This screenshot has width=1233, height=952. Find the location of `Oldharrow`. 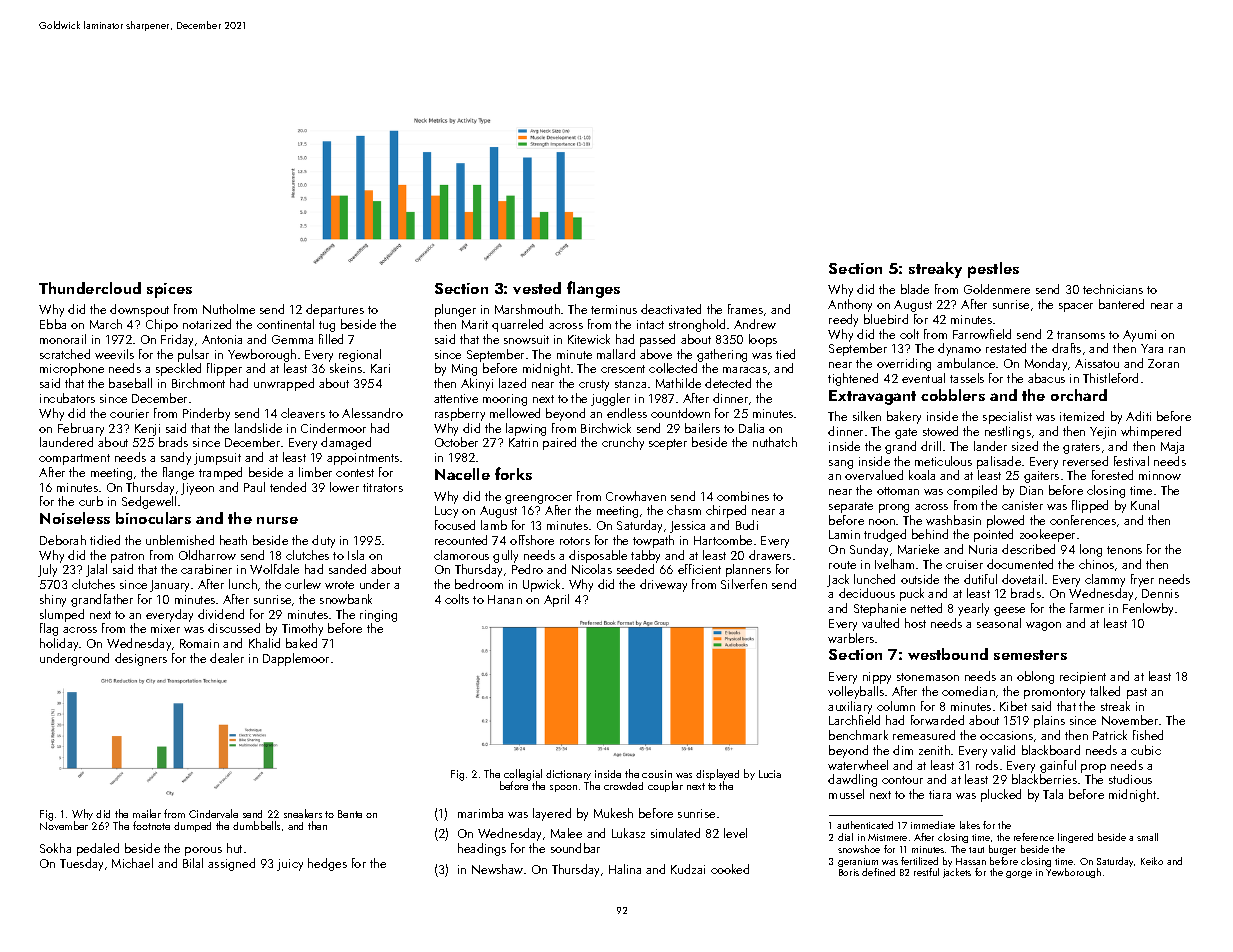

Oldharrow is located at coordinates (207, 555).
